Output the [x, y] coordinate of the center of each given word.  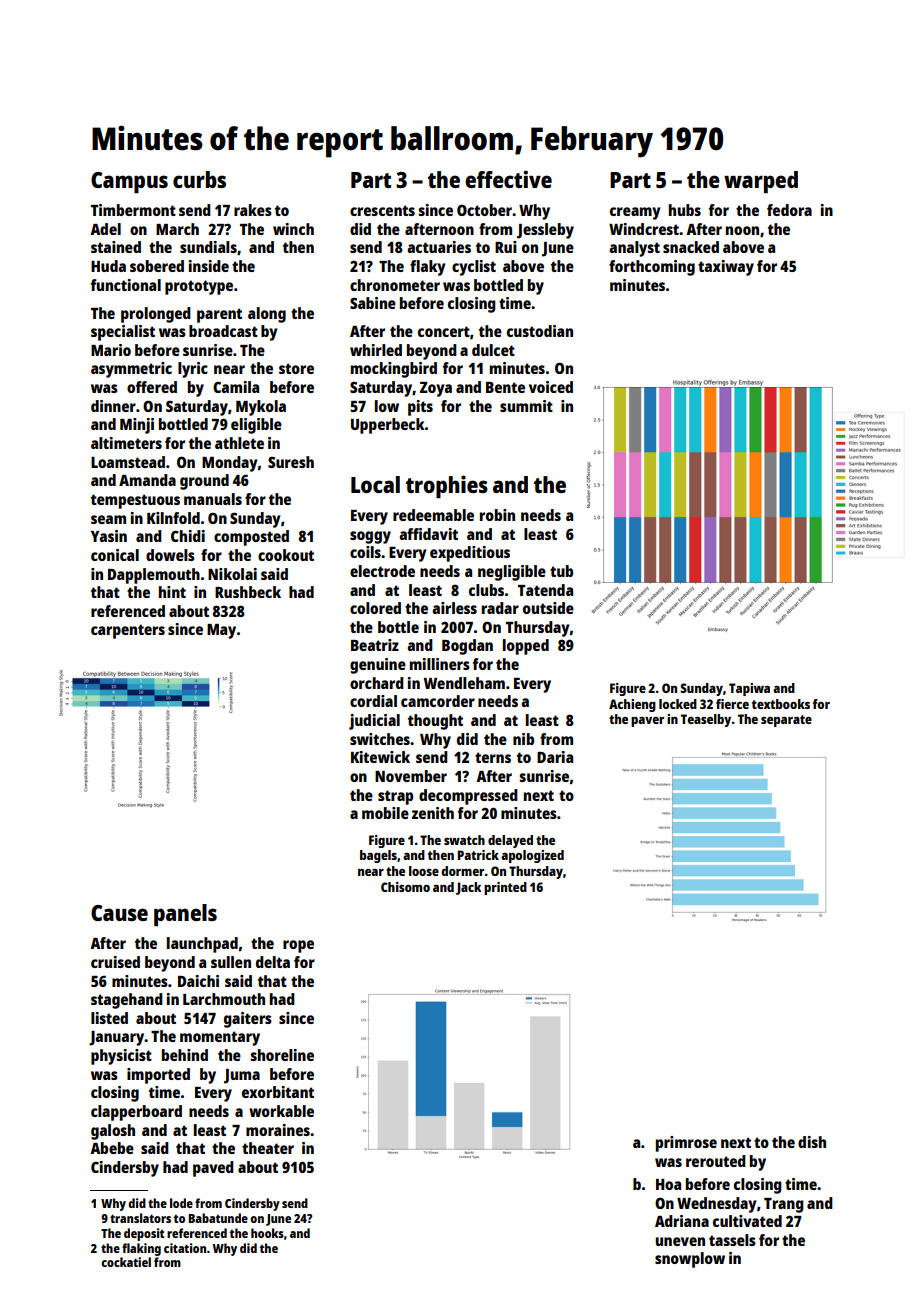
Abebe [112, 1148]
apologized [532, 856]
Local [375, 484]
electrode [382, 571]
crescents [382, 210]
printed [505, 888]
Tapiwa [749, 689]
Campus [129, 182]
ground [204, 482]
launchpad [202, 945]
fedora [789, 210]
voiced [551, 387]
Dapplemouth [154, 576]
